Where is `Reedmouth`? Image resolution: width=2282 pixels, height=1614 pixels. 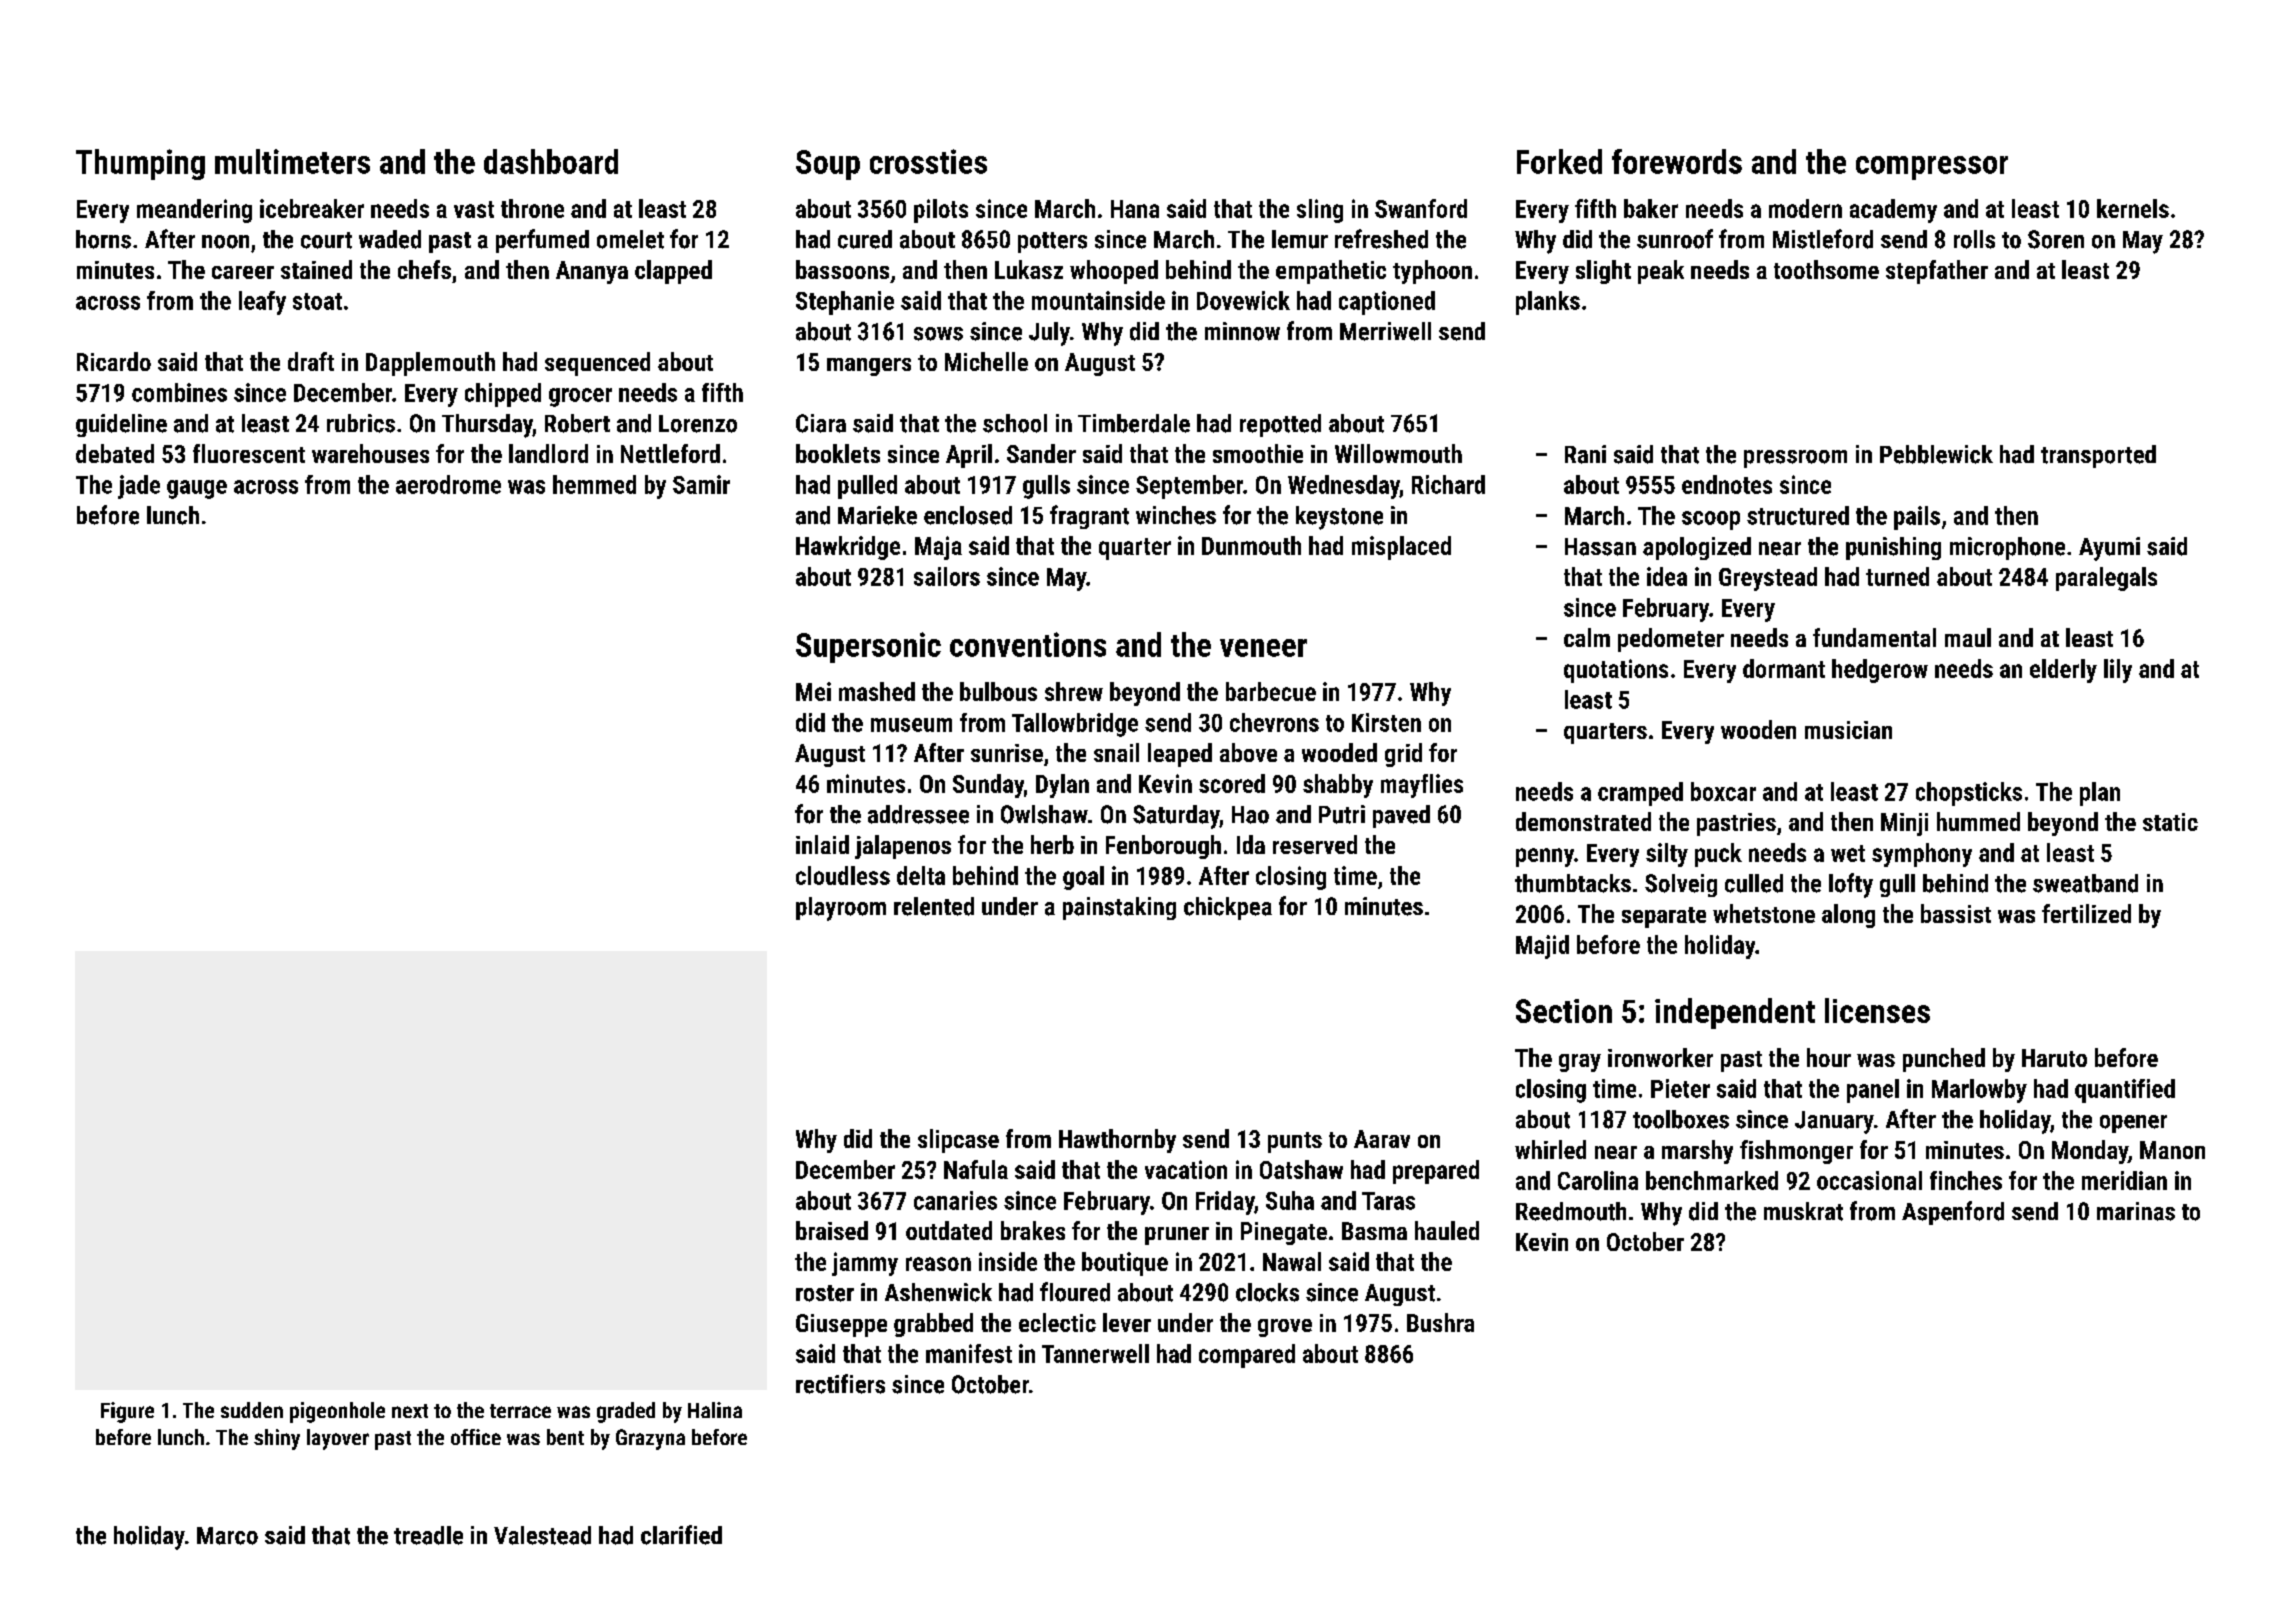
Reedmouth is located at coordinates (1571, 1211).
